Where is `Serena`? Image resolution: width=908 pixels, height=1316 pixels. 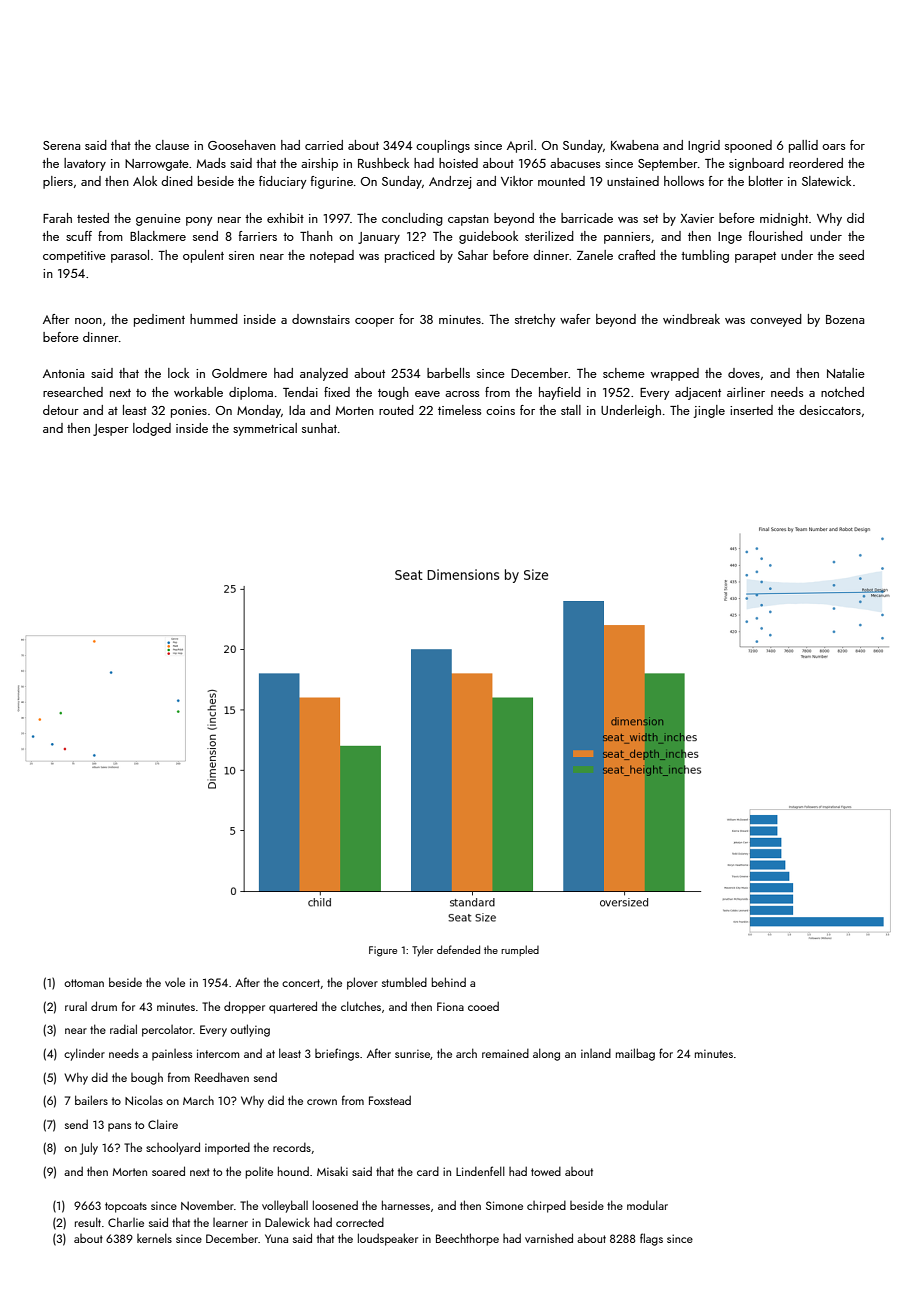 Serena is located at coordinates (62, 145).
